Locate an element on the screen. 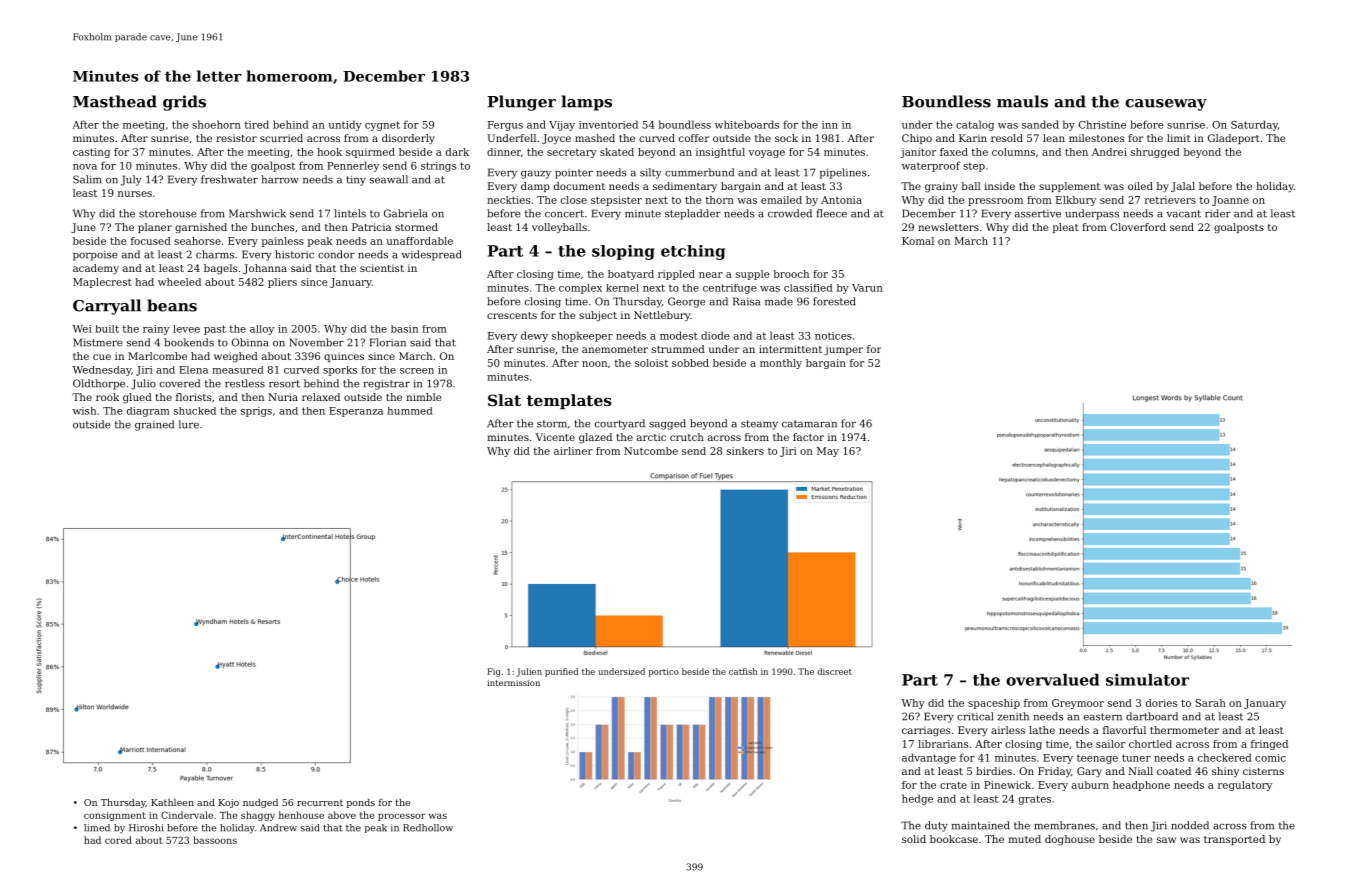 This screenshot has height=887, width=1372. Esperanza is located at coordinates (356, 412).
